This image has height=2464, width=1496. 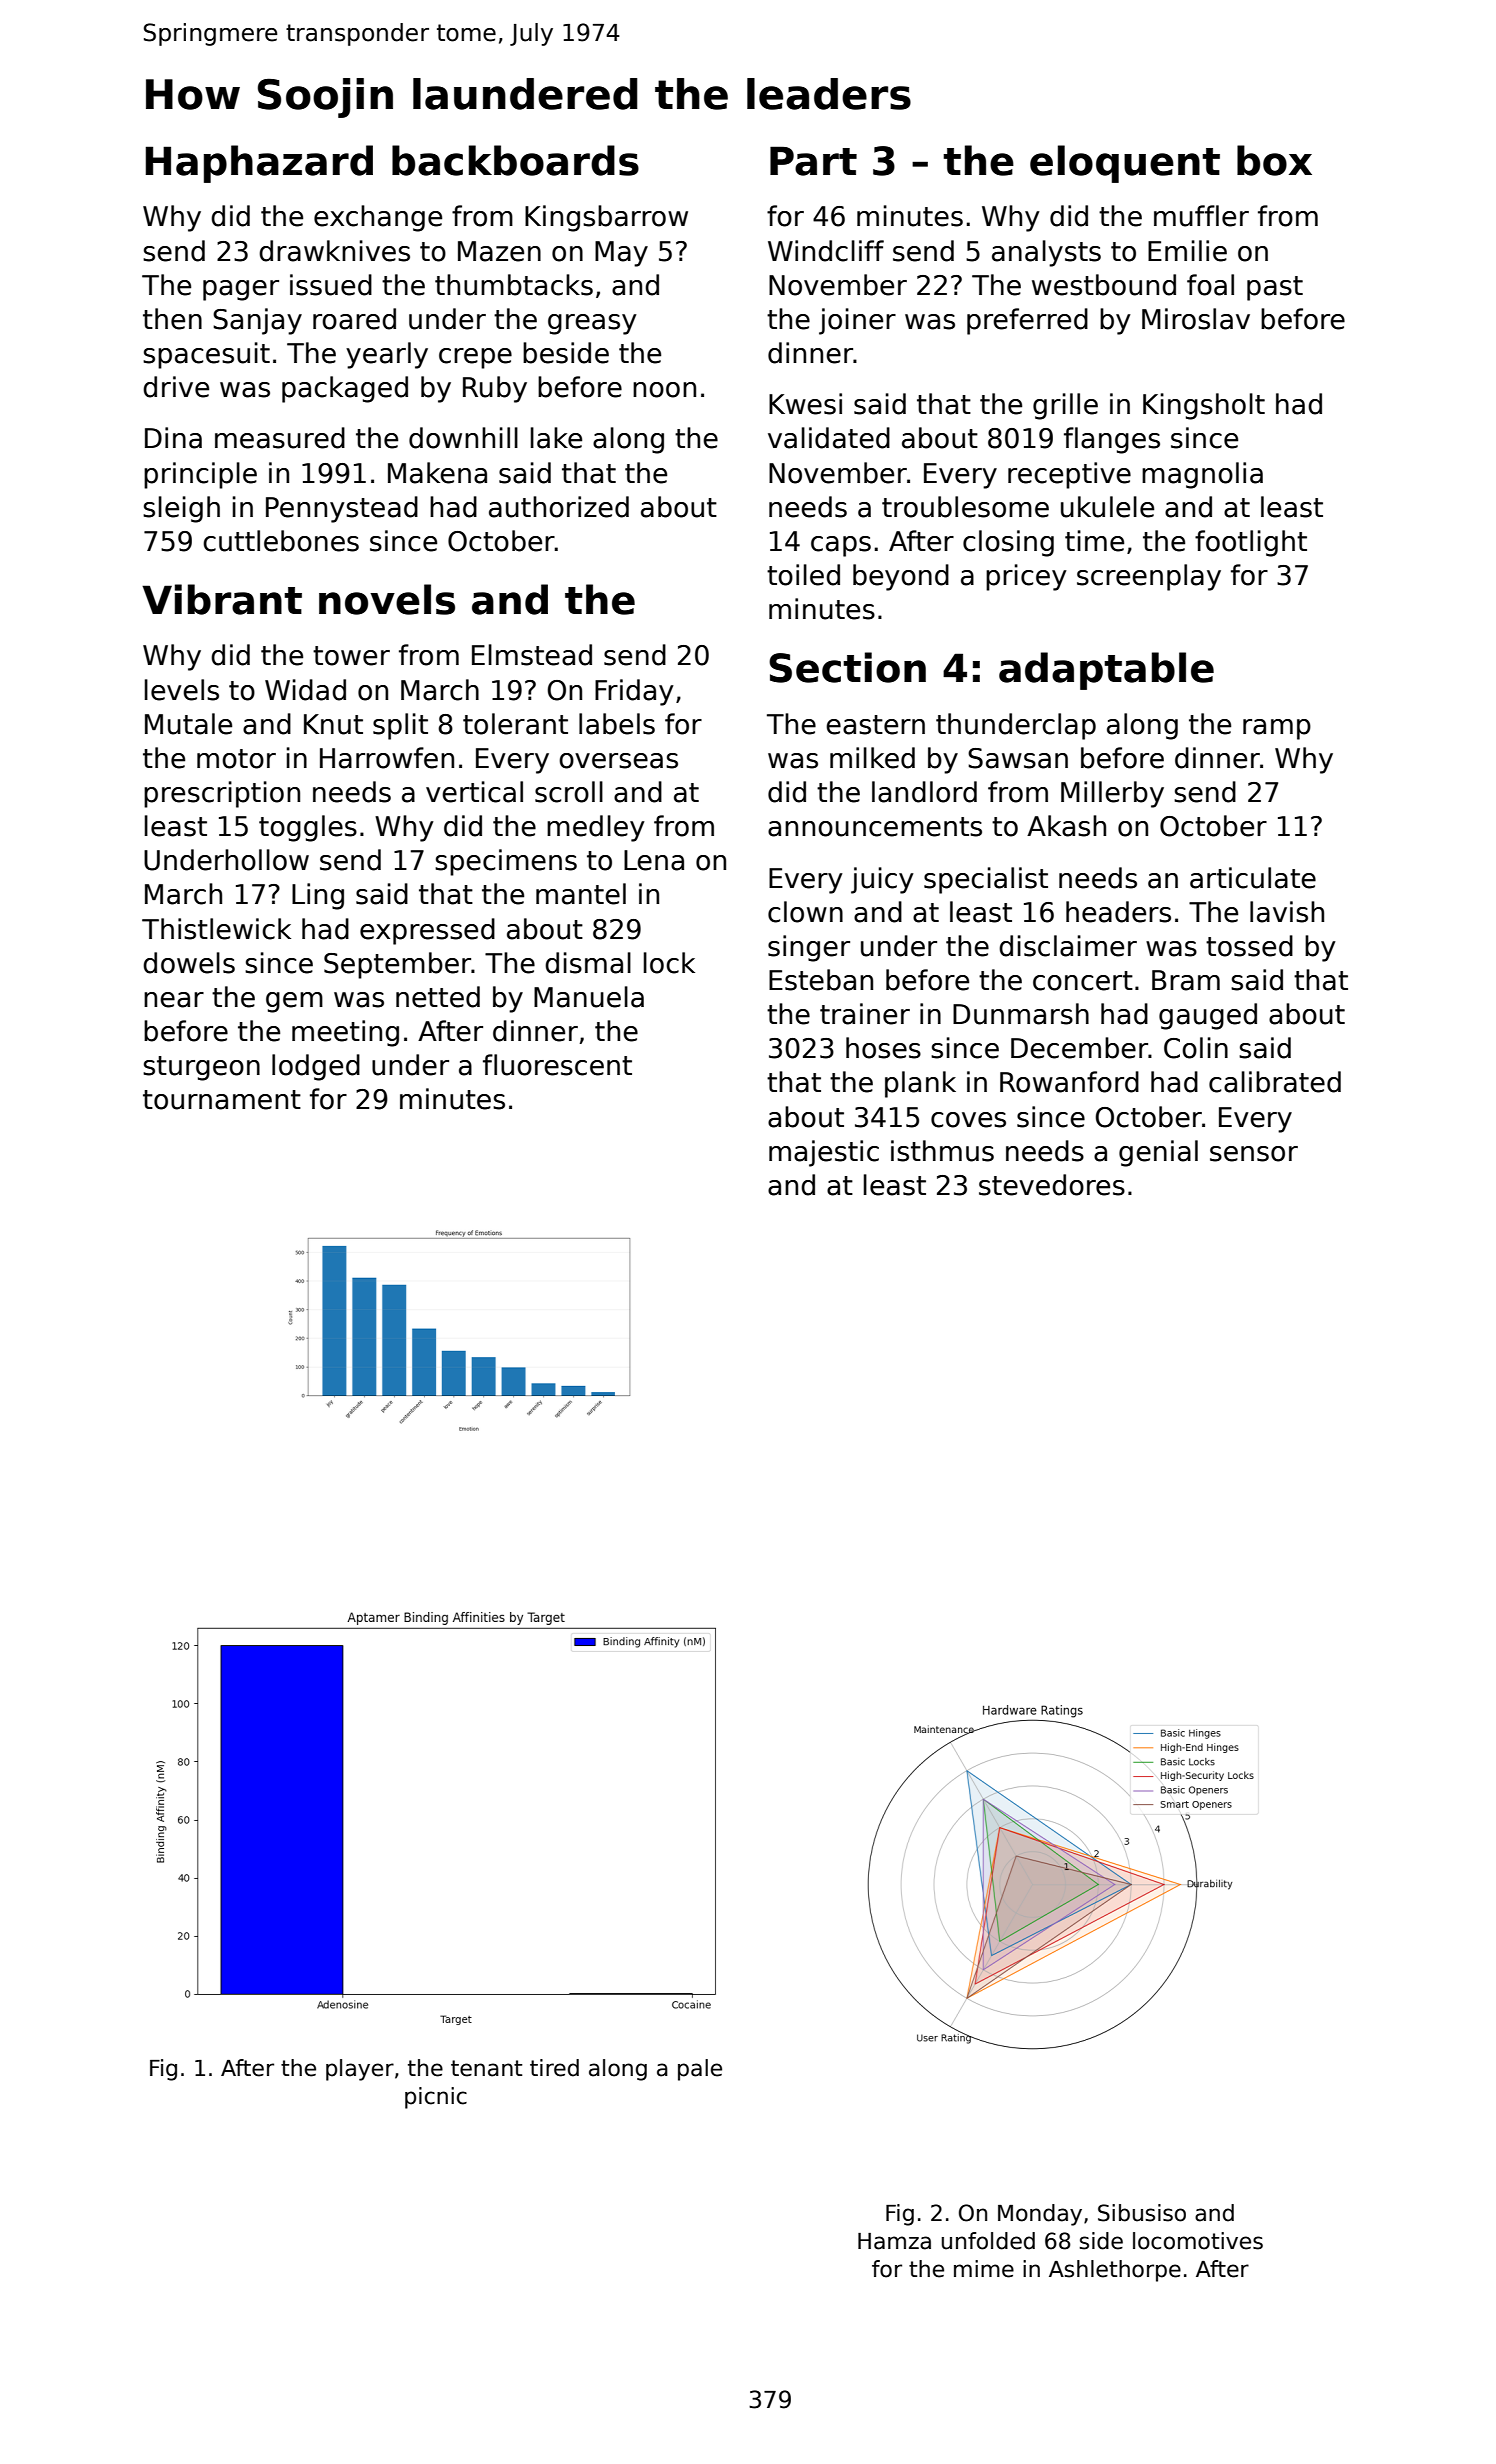 What do you see at coordinates (813, 161) in the image?
I see `Part` at bounding box center [813, 161].
